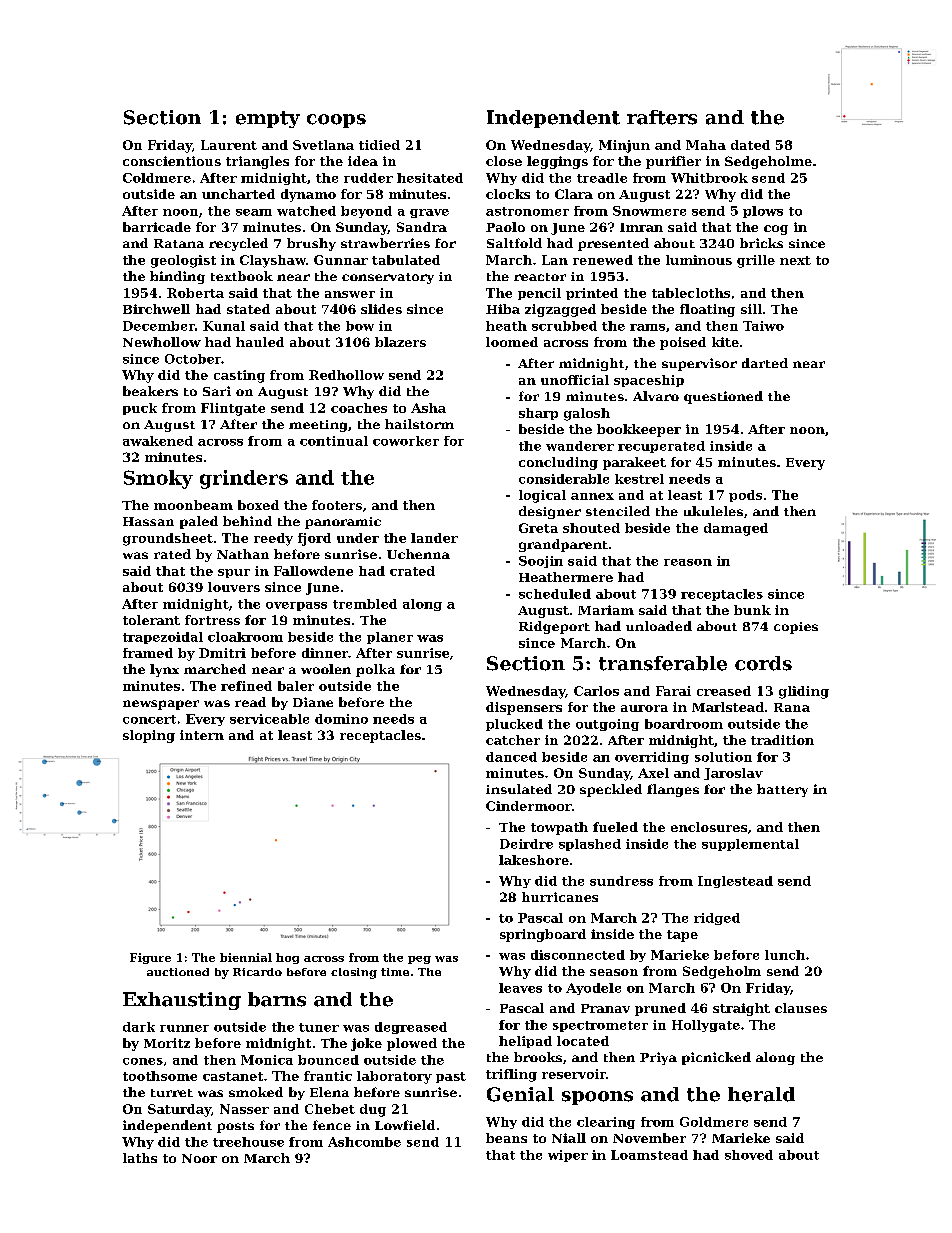 Image resolution: width=952 pixels, height=1233 pixels. What do you see at coordinates (406, 441) in the screenshot?
I see `coworker` at bounding box center [406, 441].
